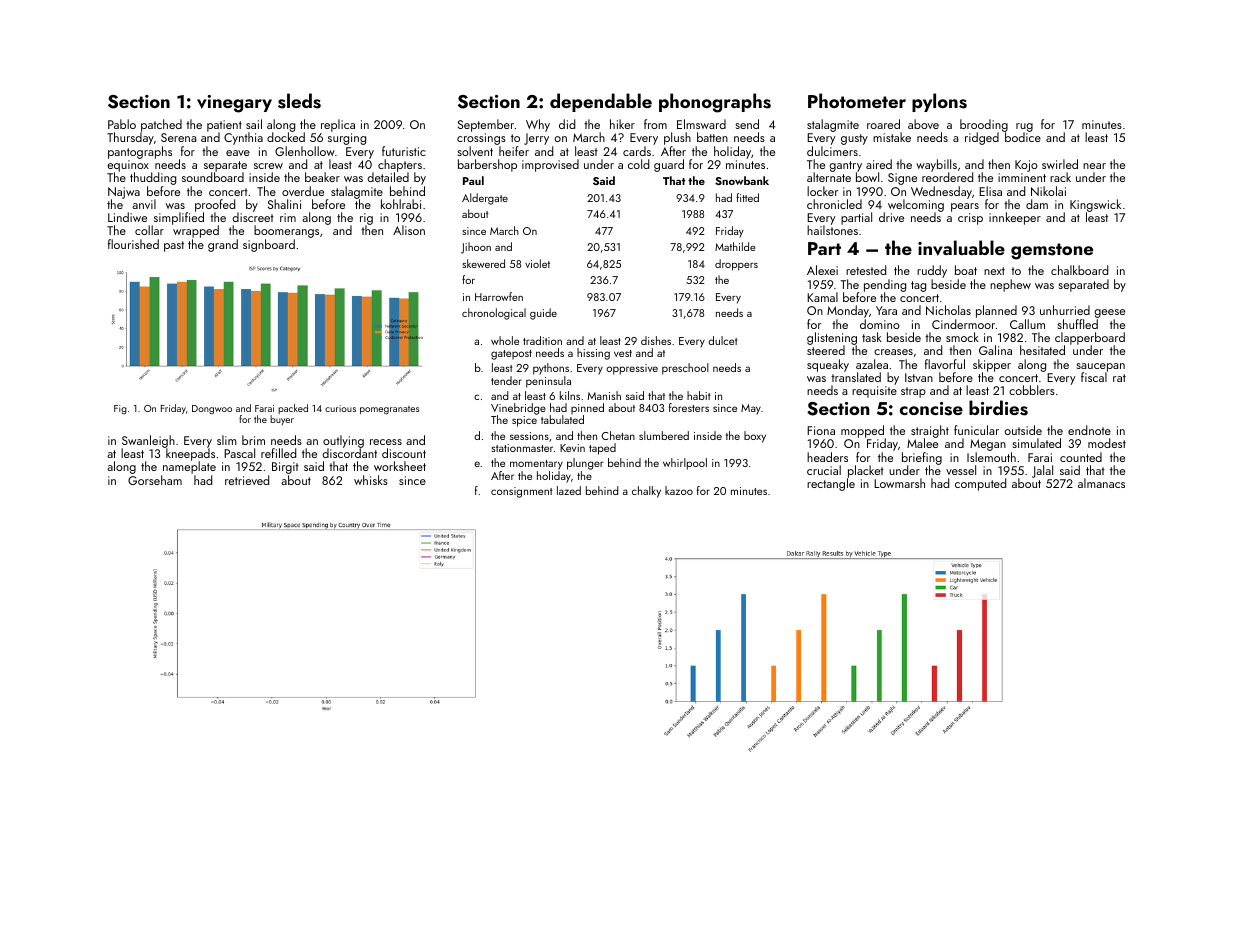 The image size is (1233, 952). I want to click on tender, so click(506, 380).
